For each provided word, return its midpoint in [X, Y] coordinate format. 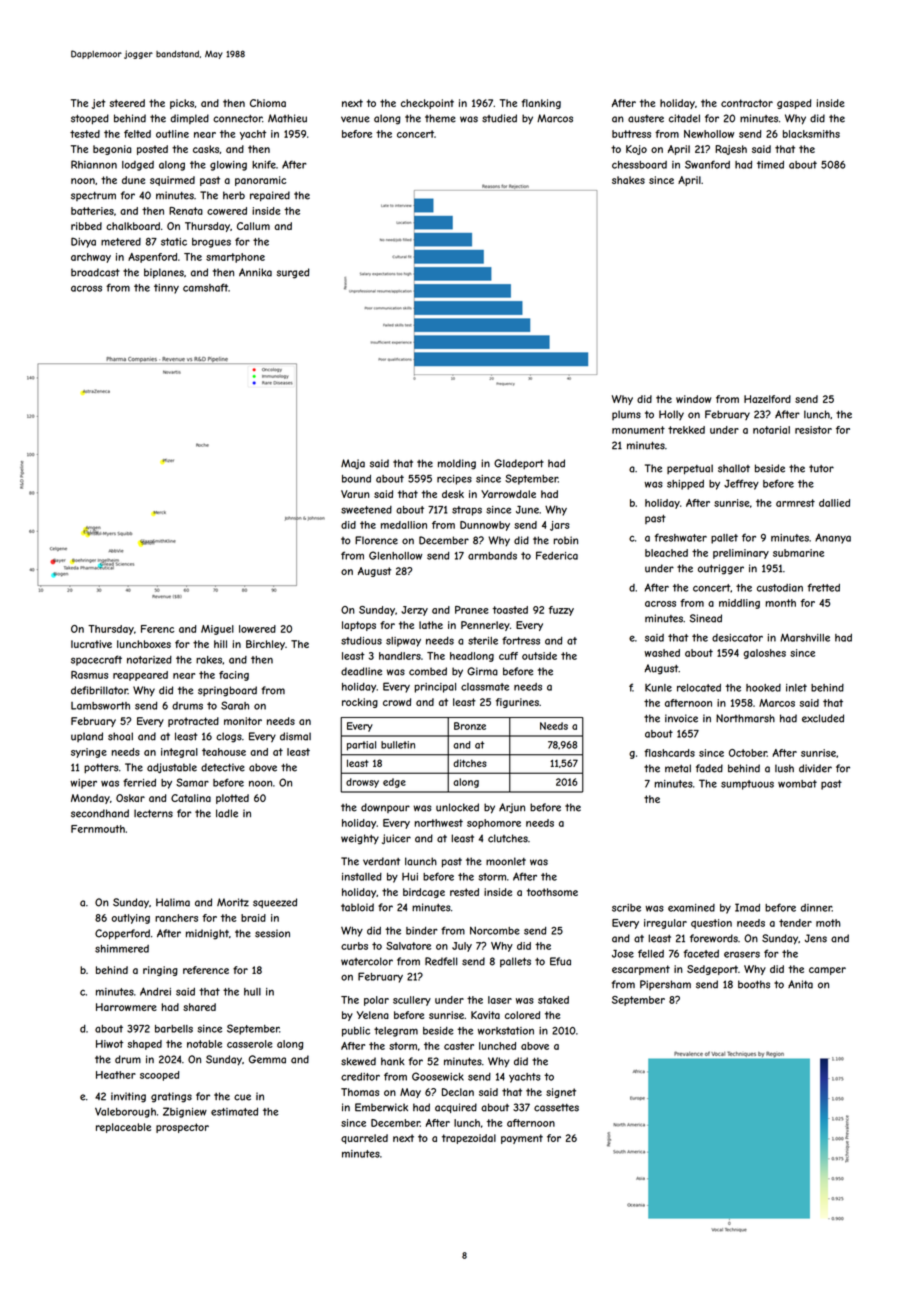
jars [560, 526]
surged [293, 273]
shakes [628, 180]
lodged [138, 166]
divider [815, 768]
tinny [166, 289]
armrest [795, 503]
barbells [174, 1029]
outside [539, 656]
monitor [243, 721]
